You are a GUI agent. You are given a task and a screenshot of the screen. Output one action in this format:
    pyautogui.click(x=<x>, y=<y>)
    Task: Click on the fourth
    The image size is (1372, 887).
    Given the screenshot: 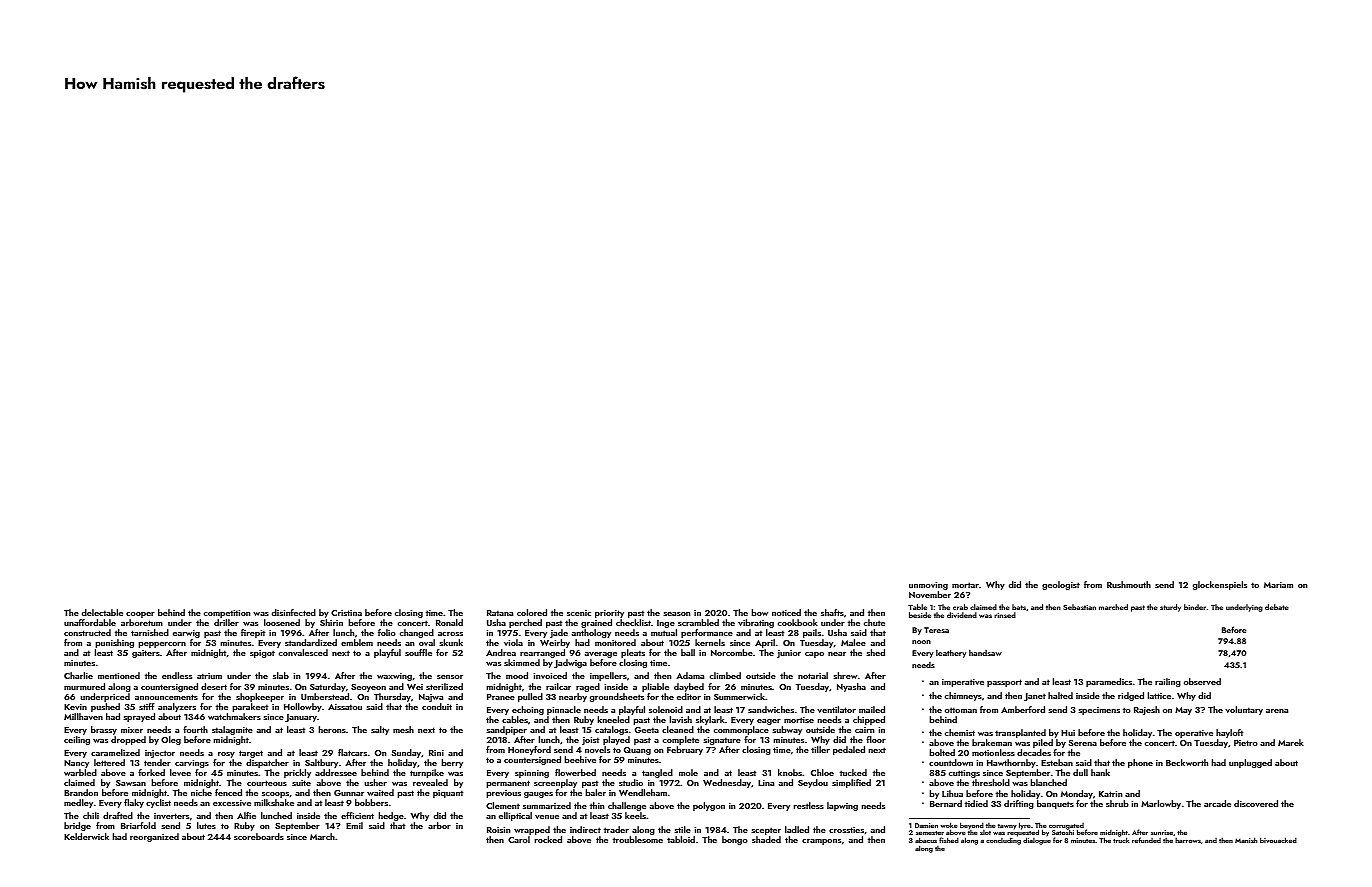 What is the action you would take?
    pyautogui.click(x=195, y=729)
